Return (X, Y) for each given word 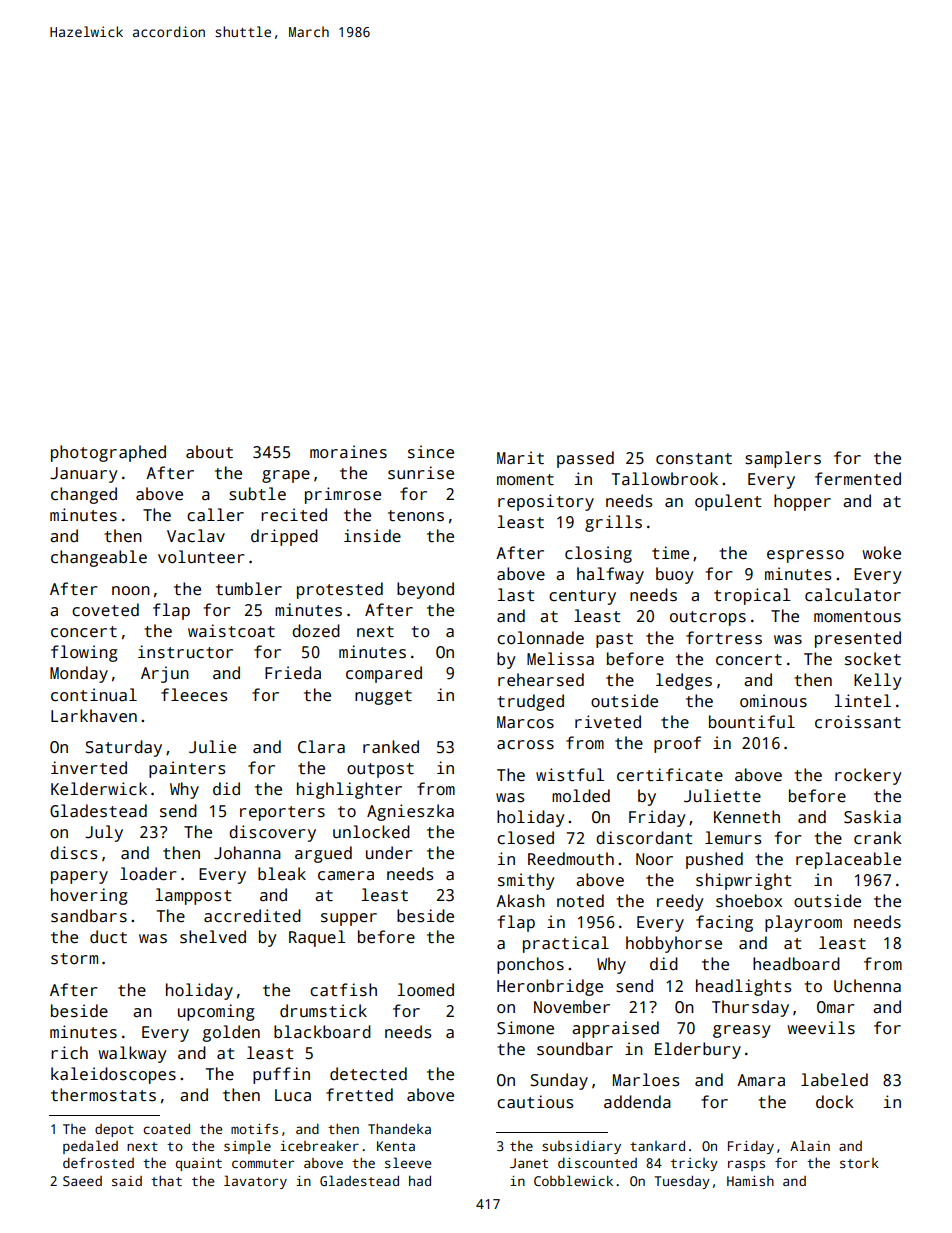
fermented (858, 478)
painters (187, 769)
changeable (99, 558)
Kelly (878, 681)
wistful (570, 775)
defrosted (98, 1163)
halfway (610, 575)
